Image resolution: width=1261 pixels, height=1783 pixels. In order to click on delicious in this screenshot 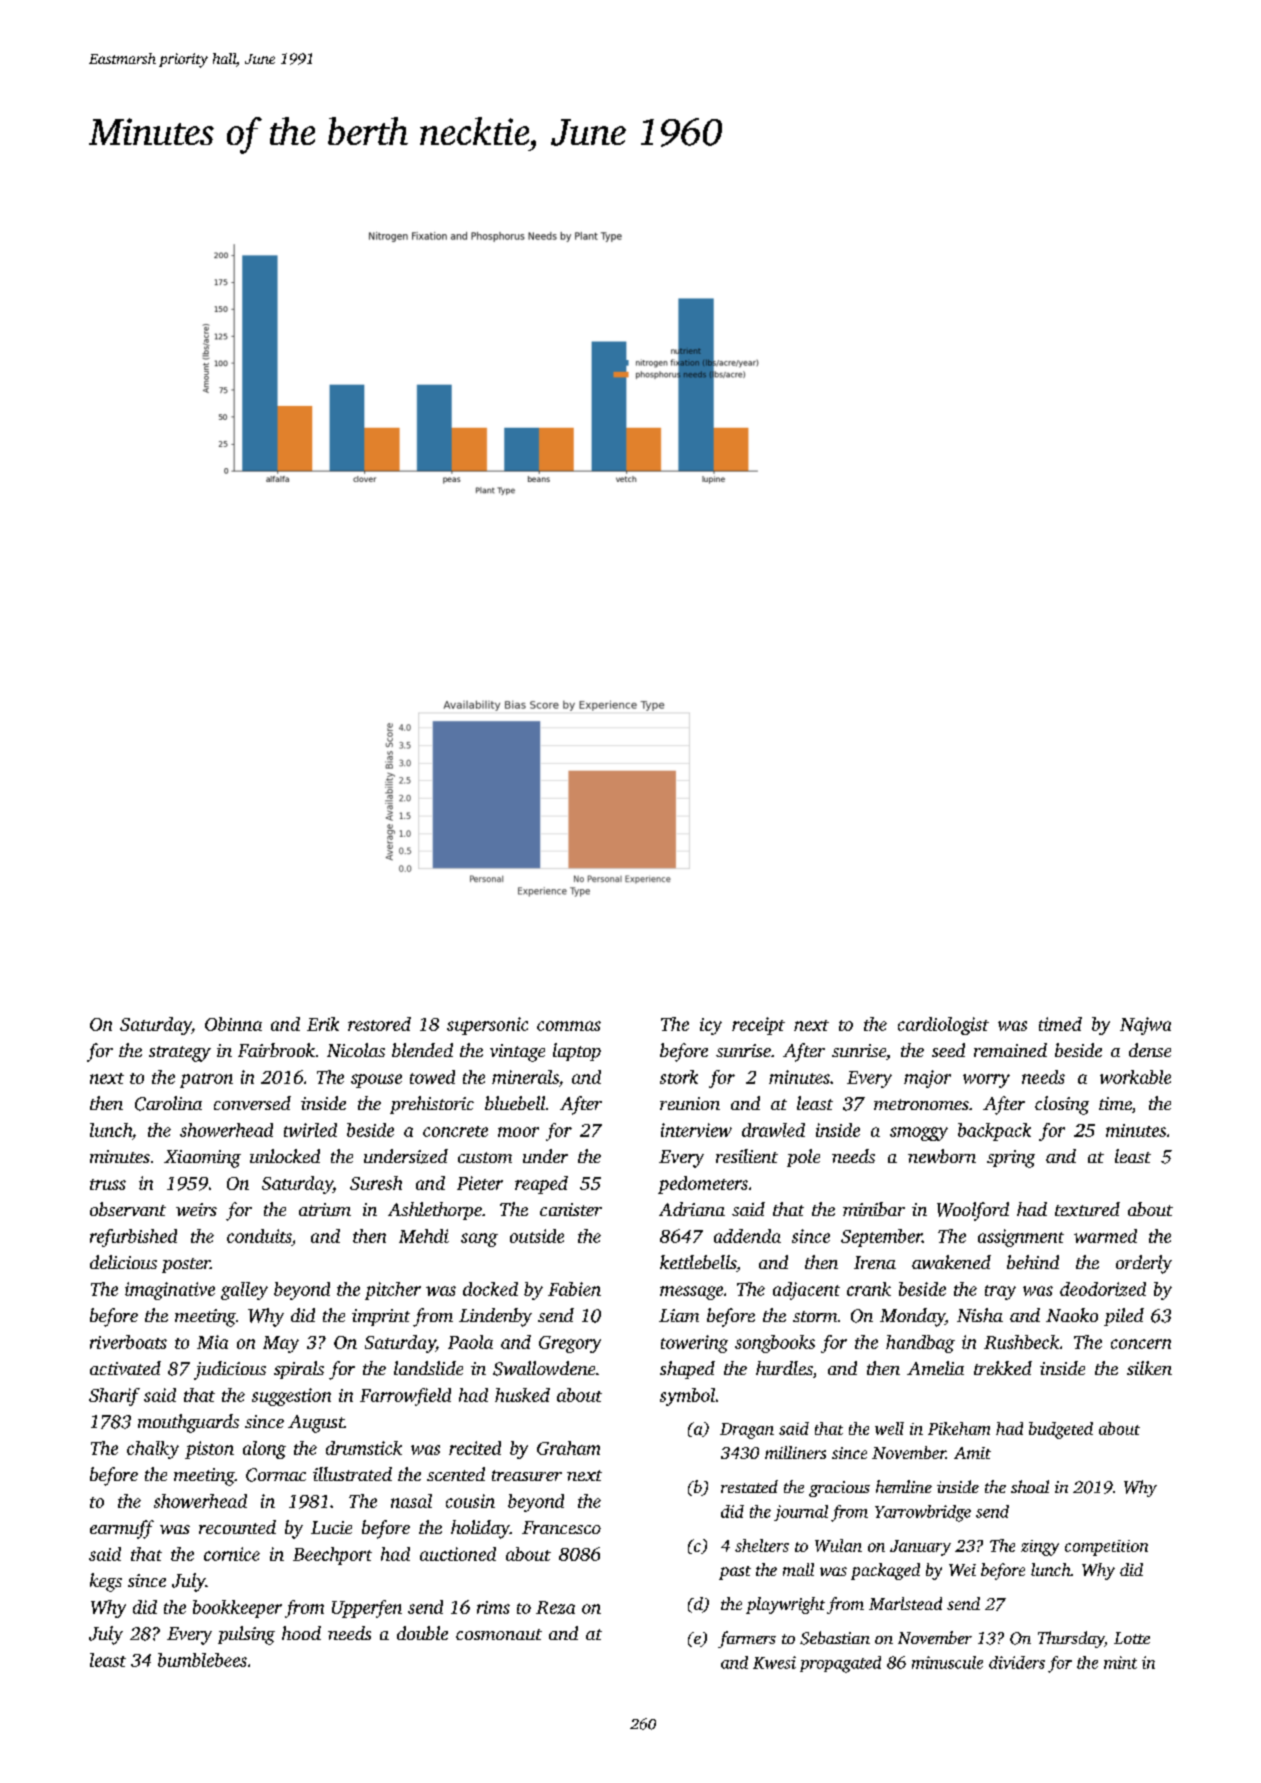, I will do `click(123, 1262)`.
